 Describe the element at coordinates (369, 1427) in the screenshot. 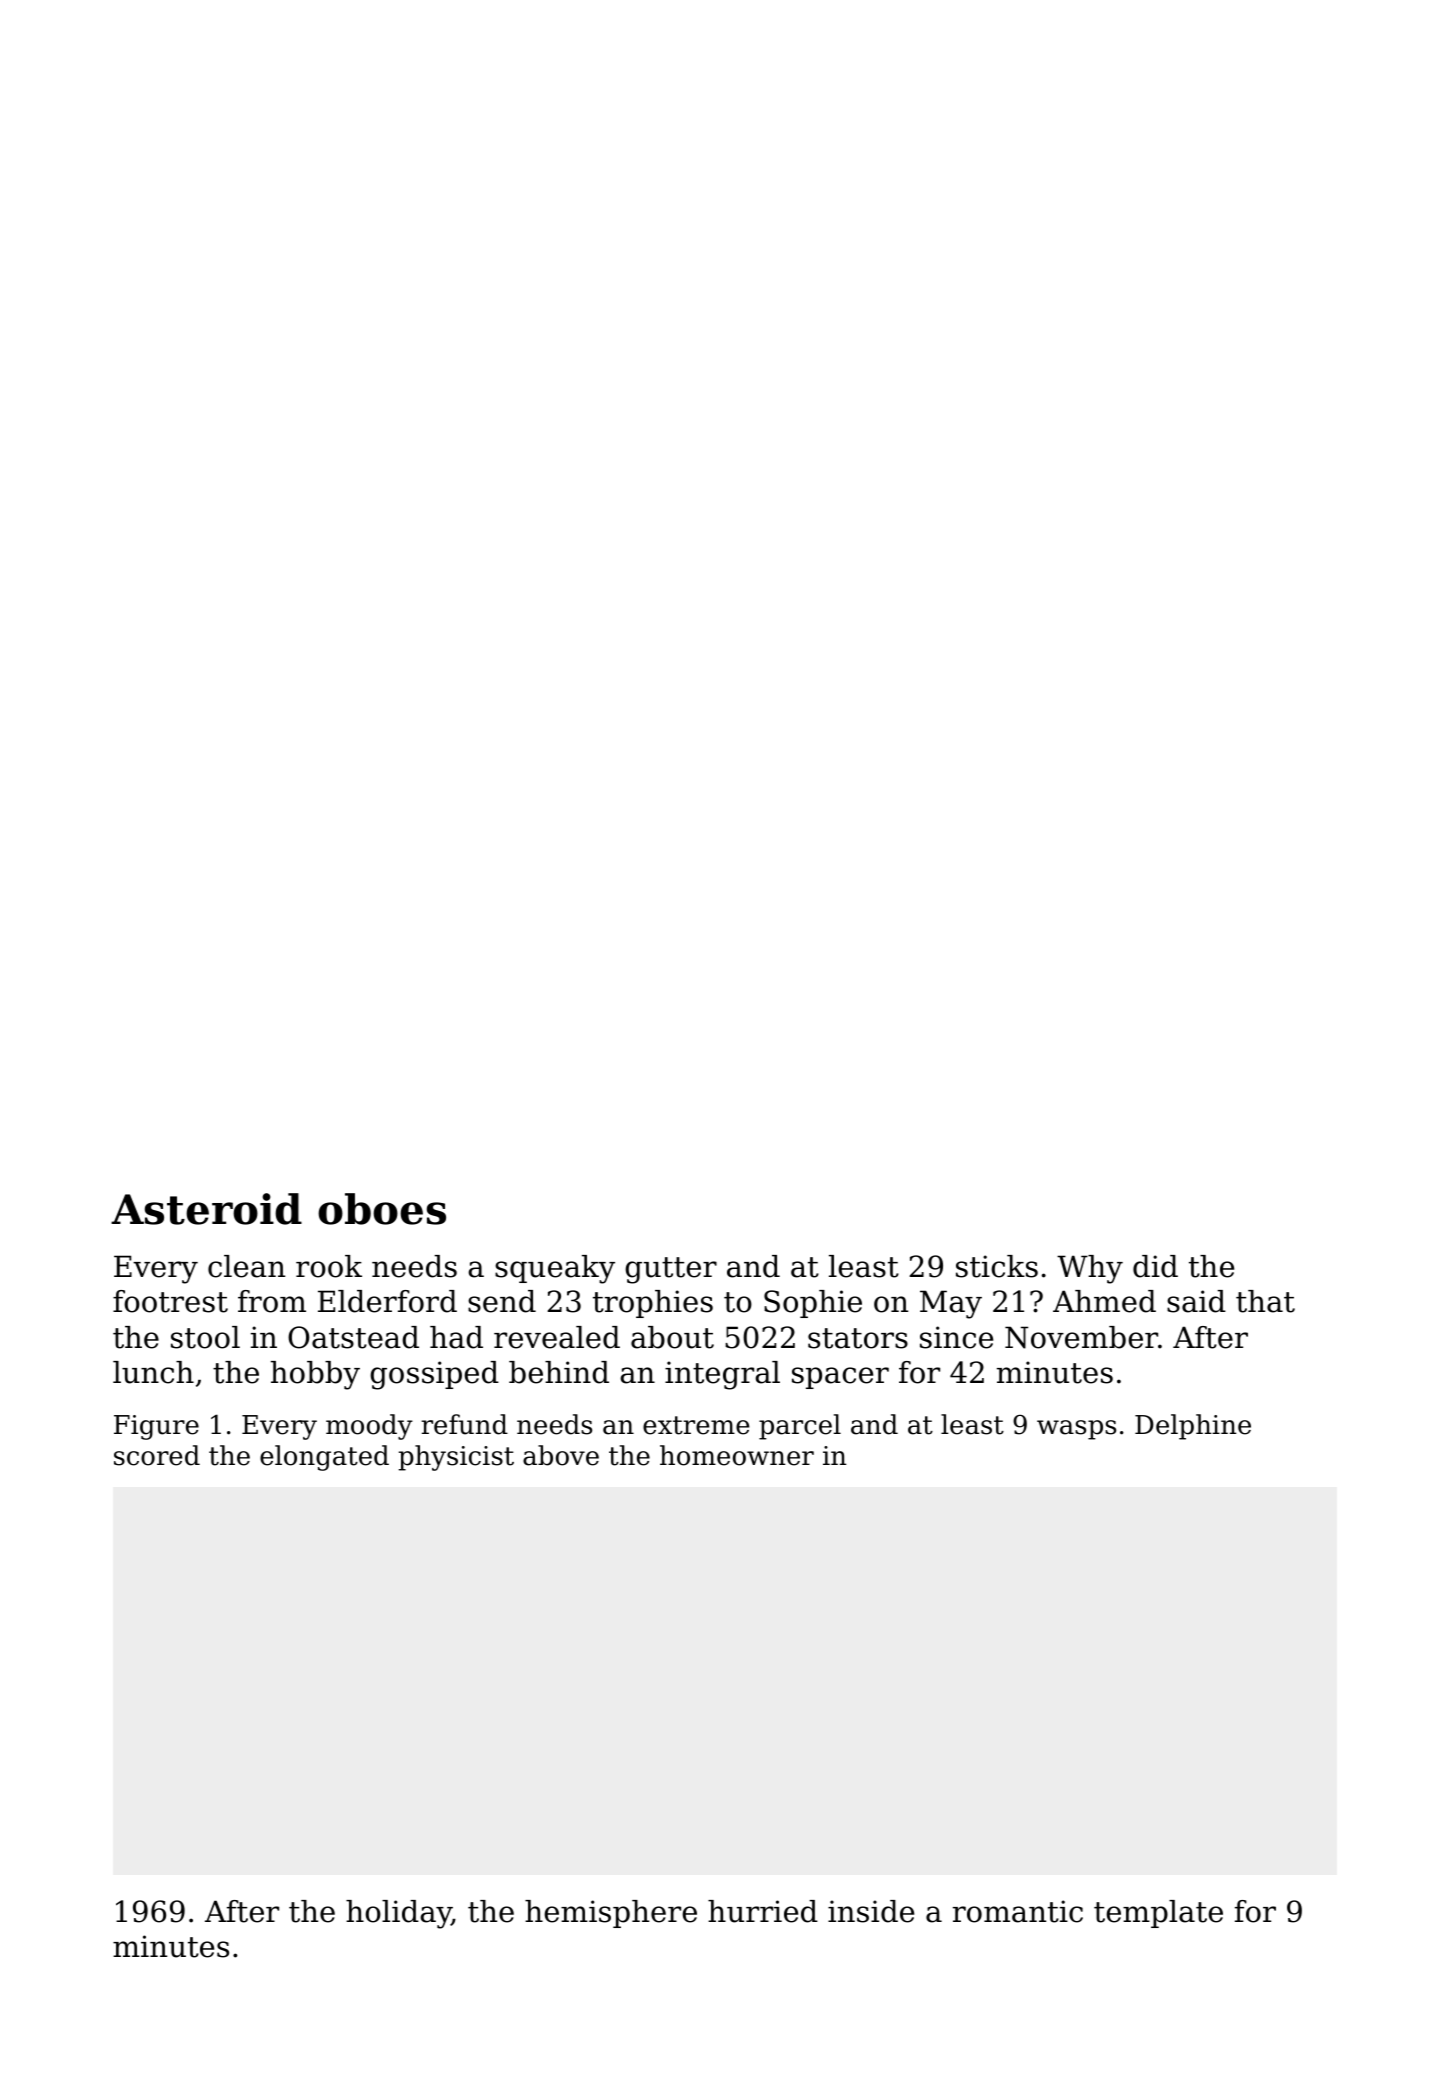

I see `moody` at that location.
